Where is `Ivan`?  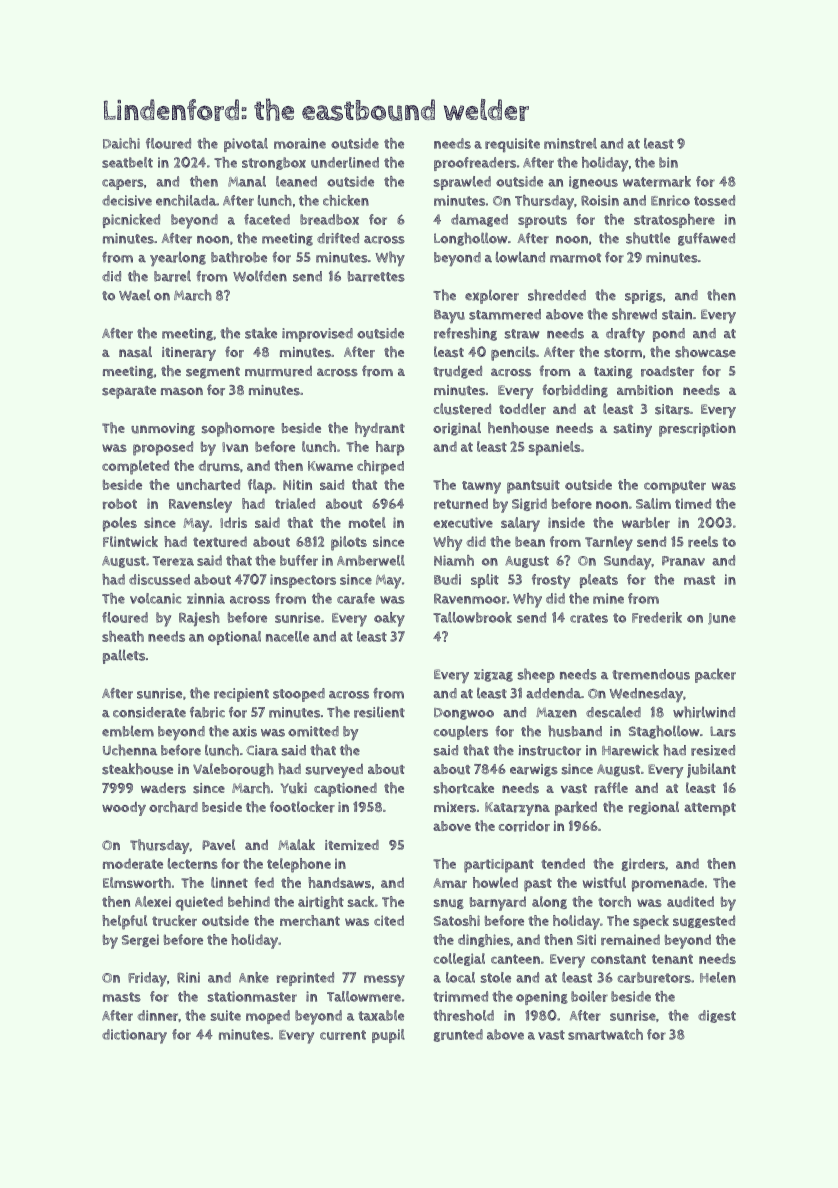
Ivan is located at coordinates (235, 447).
